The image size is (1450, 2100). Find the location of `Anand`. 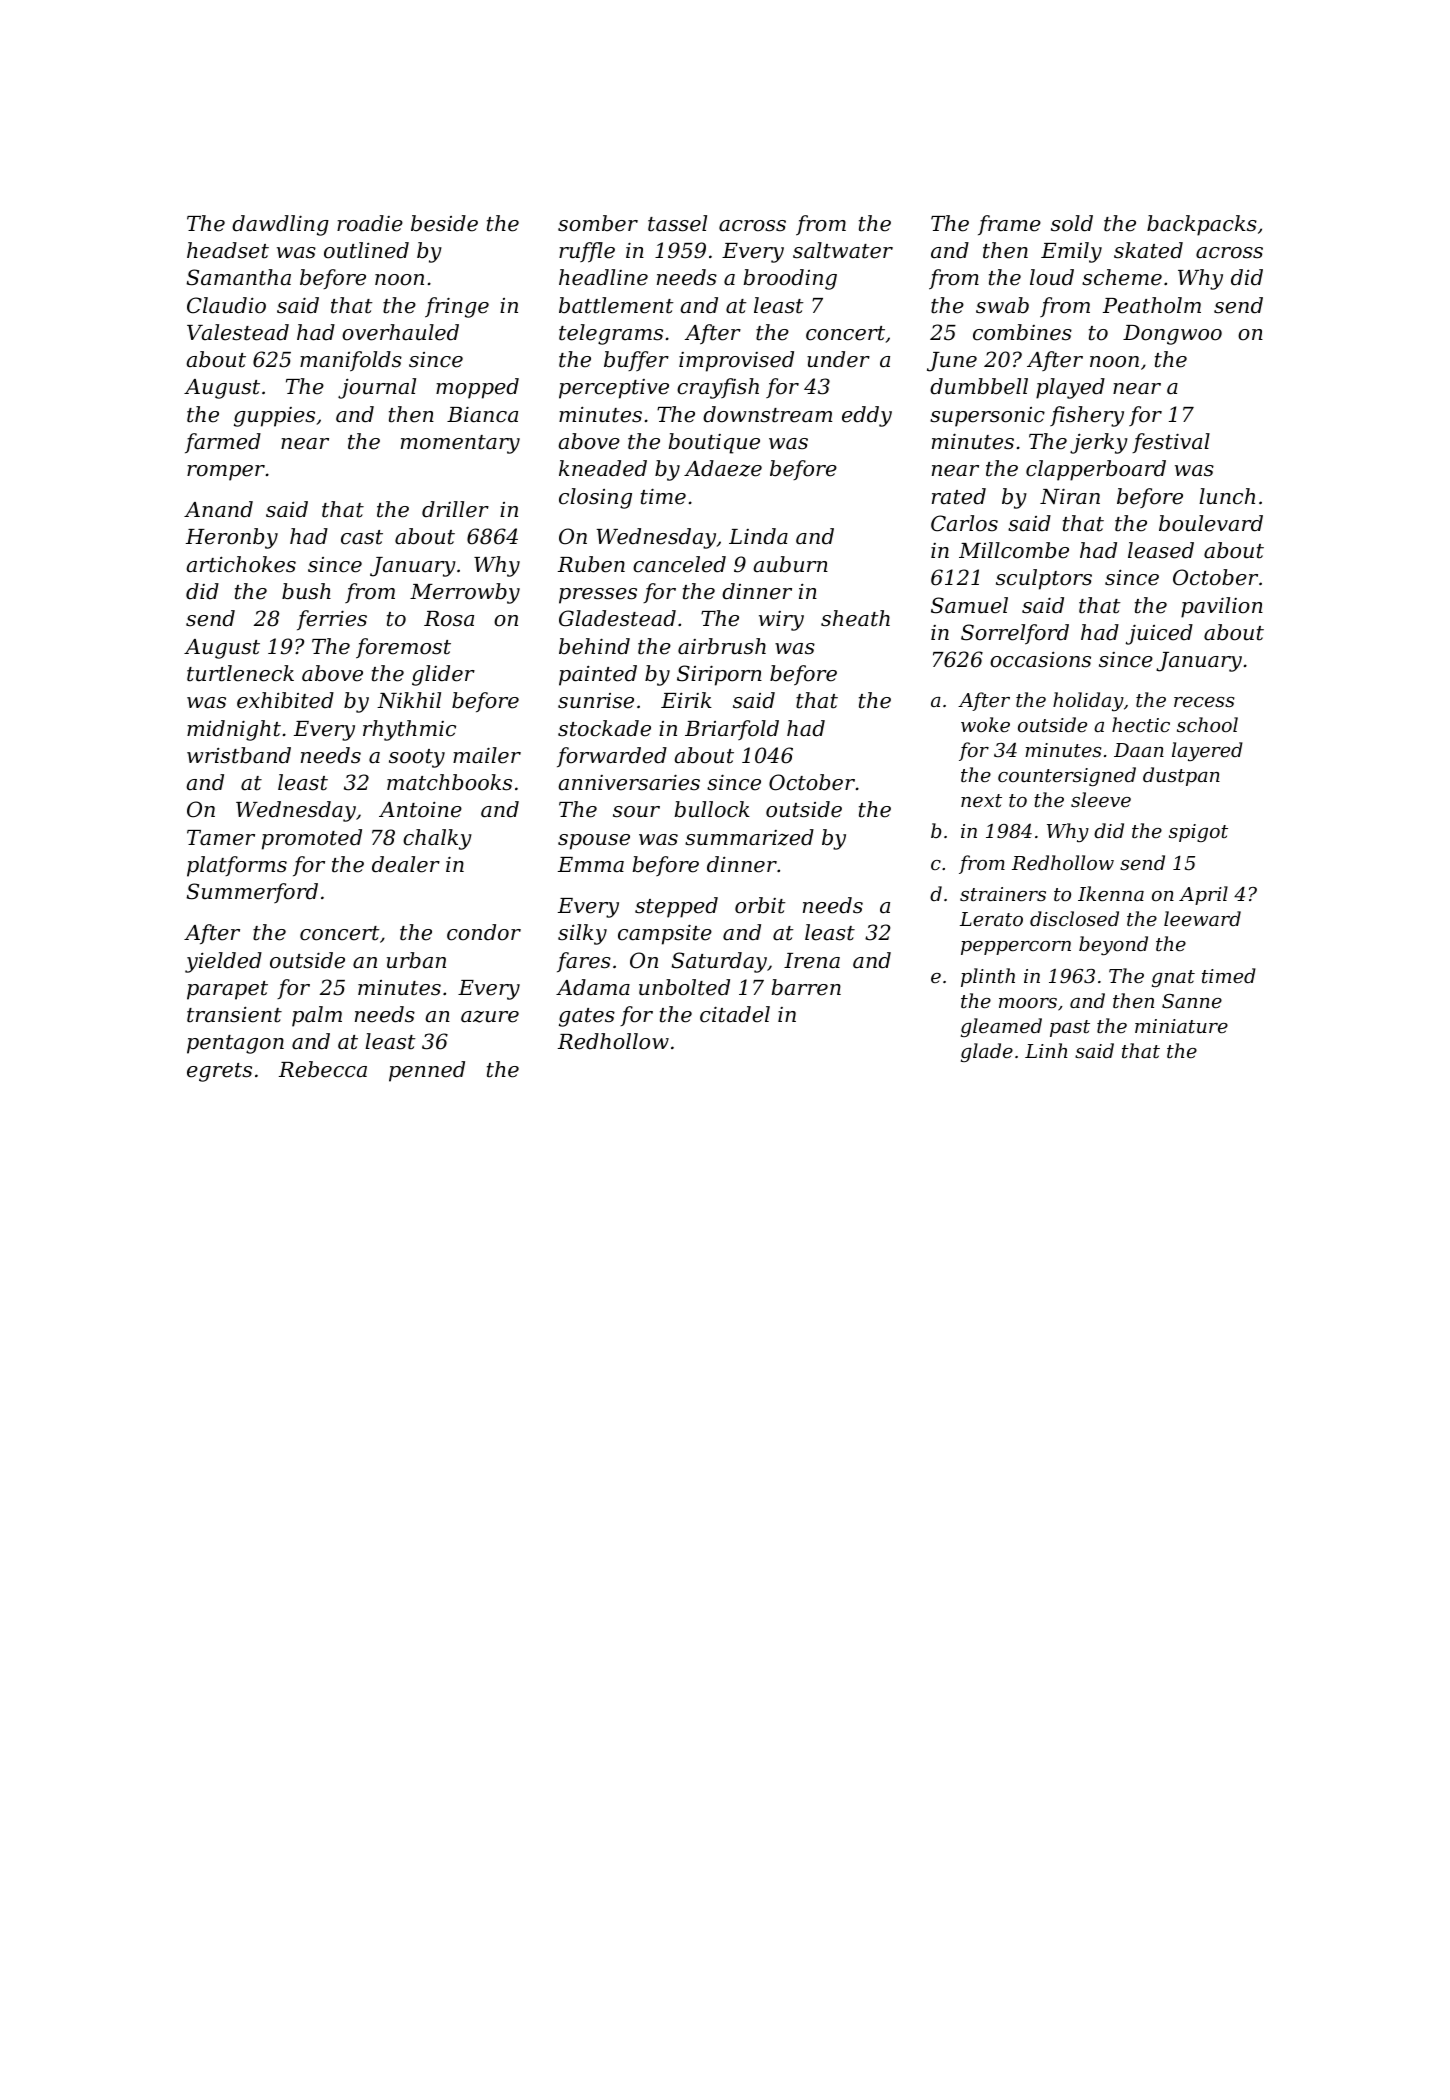

Anand is located at coordinates (218, 509).
